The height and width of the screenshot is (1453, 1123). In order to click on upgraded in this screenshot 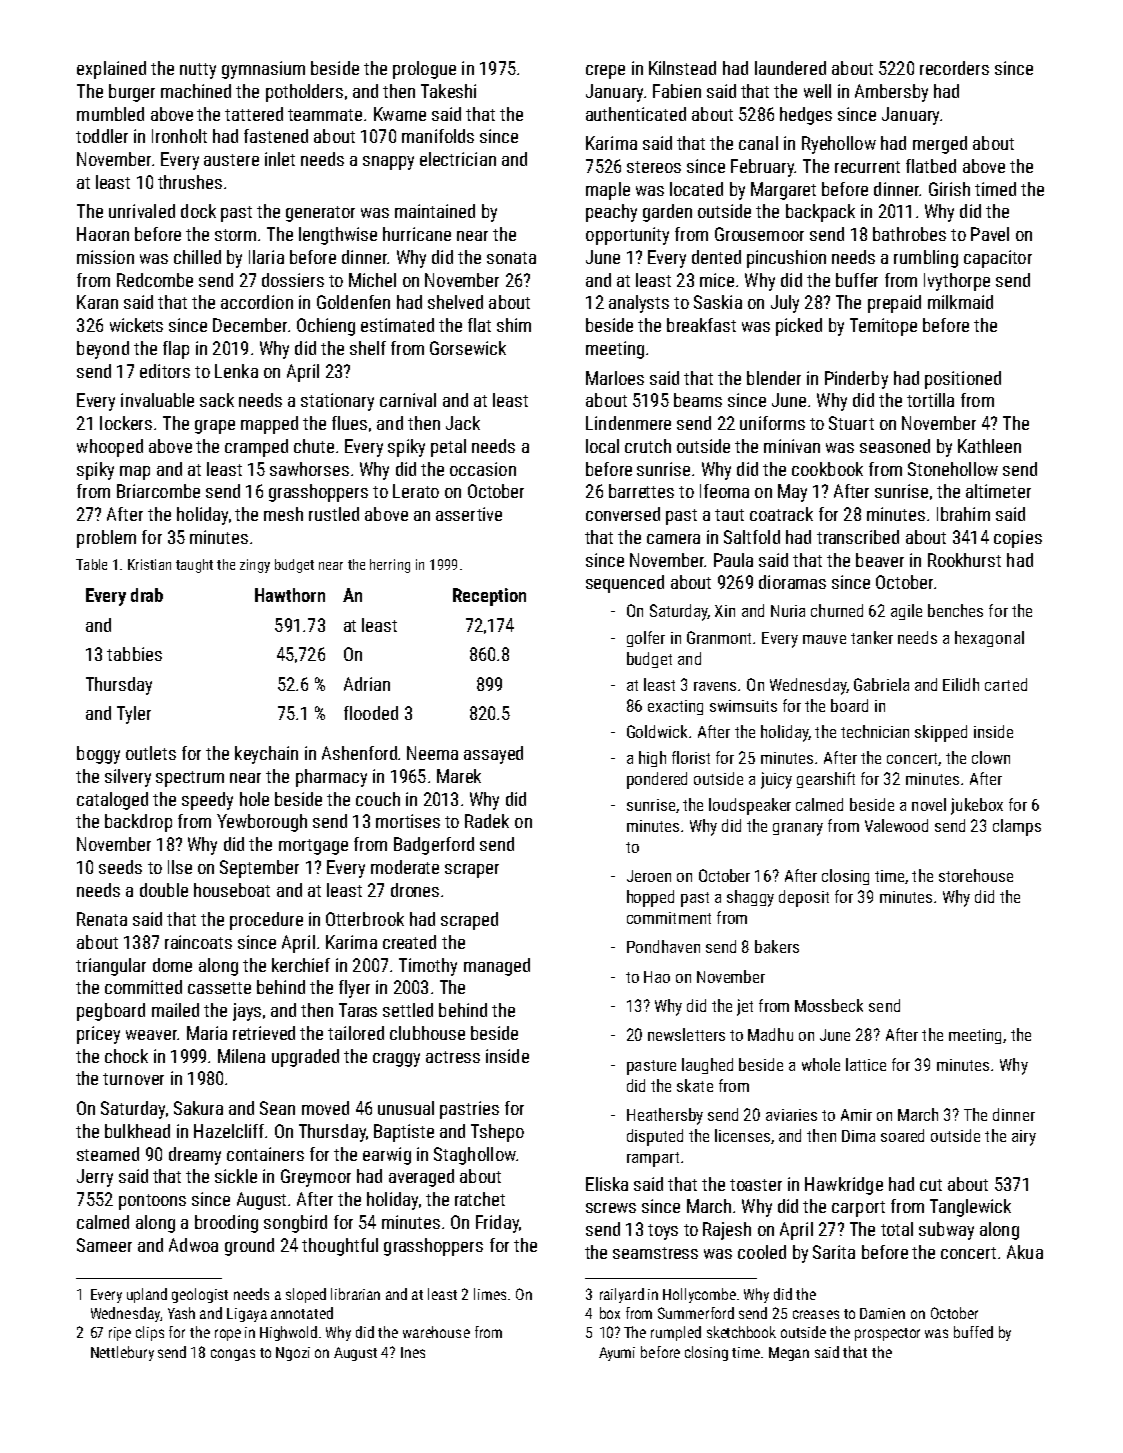, I will do `click(305, 1058)`.
